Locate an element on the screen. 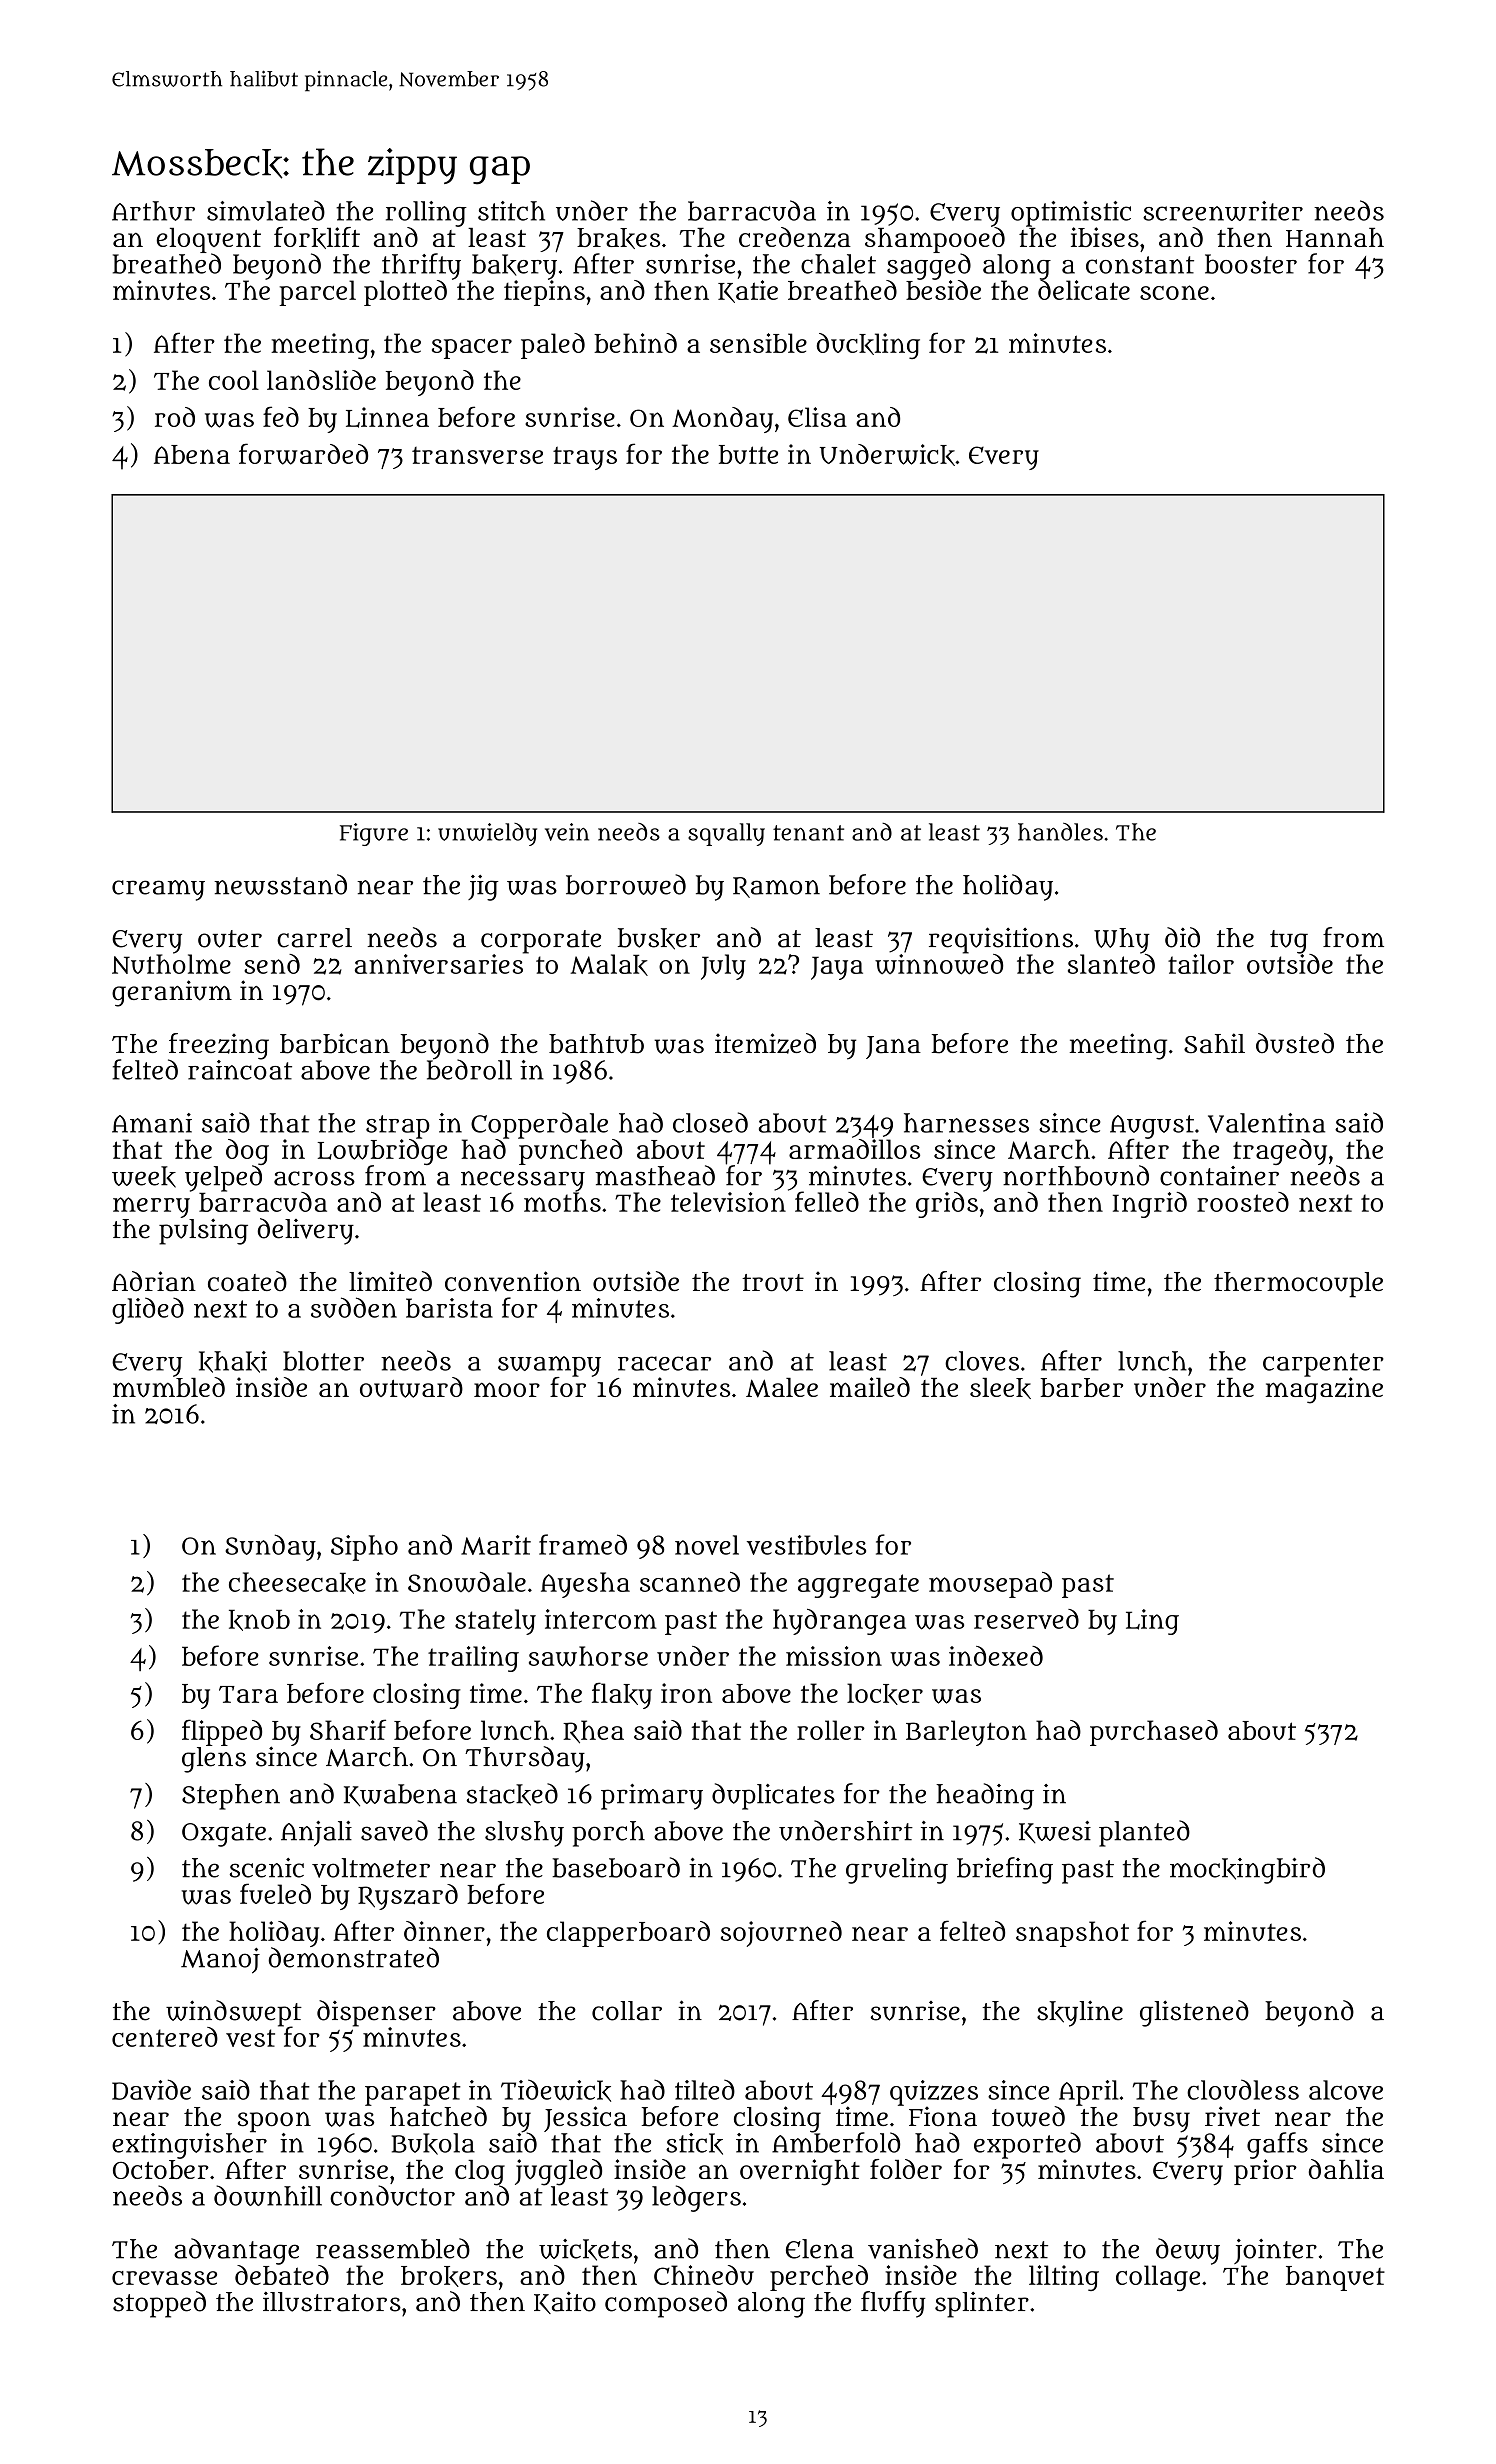 Image resolution: width=1496 pixels, height=2464 pixels. handles is located at coordinates (1060, 832).
